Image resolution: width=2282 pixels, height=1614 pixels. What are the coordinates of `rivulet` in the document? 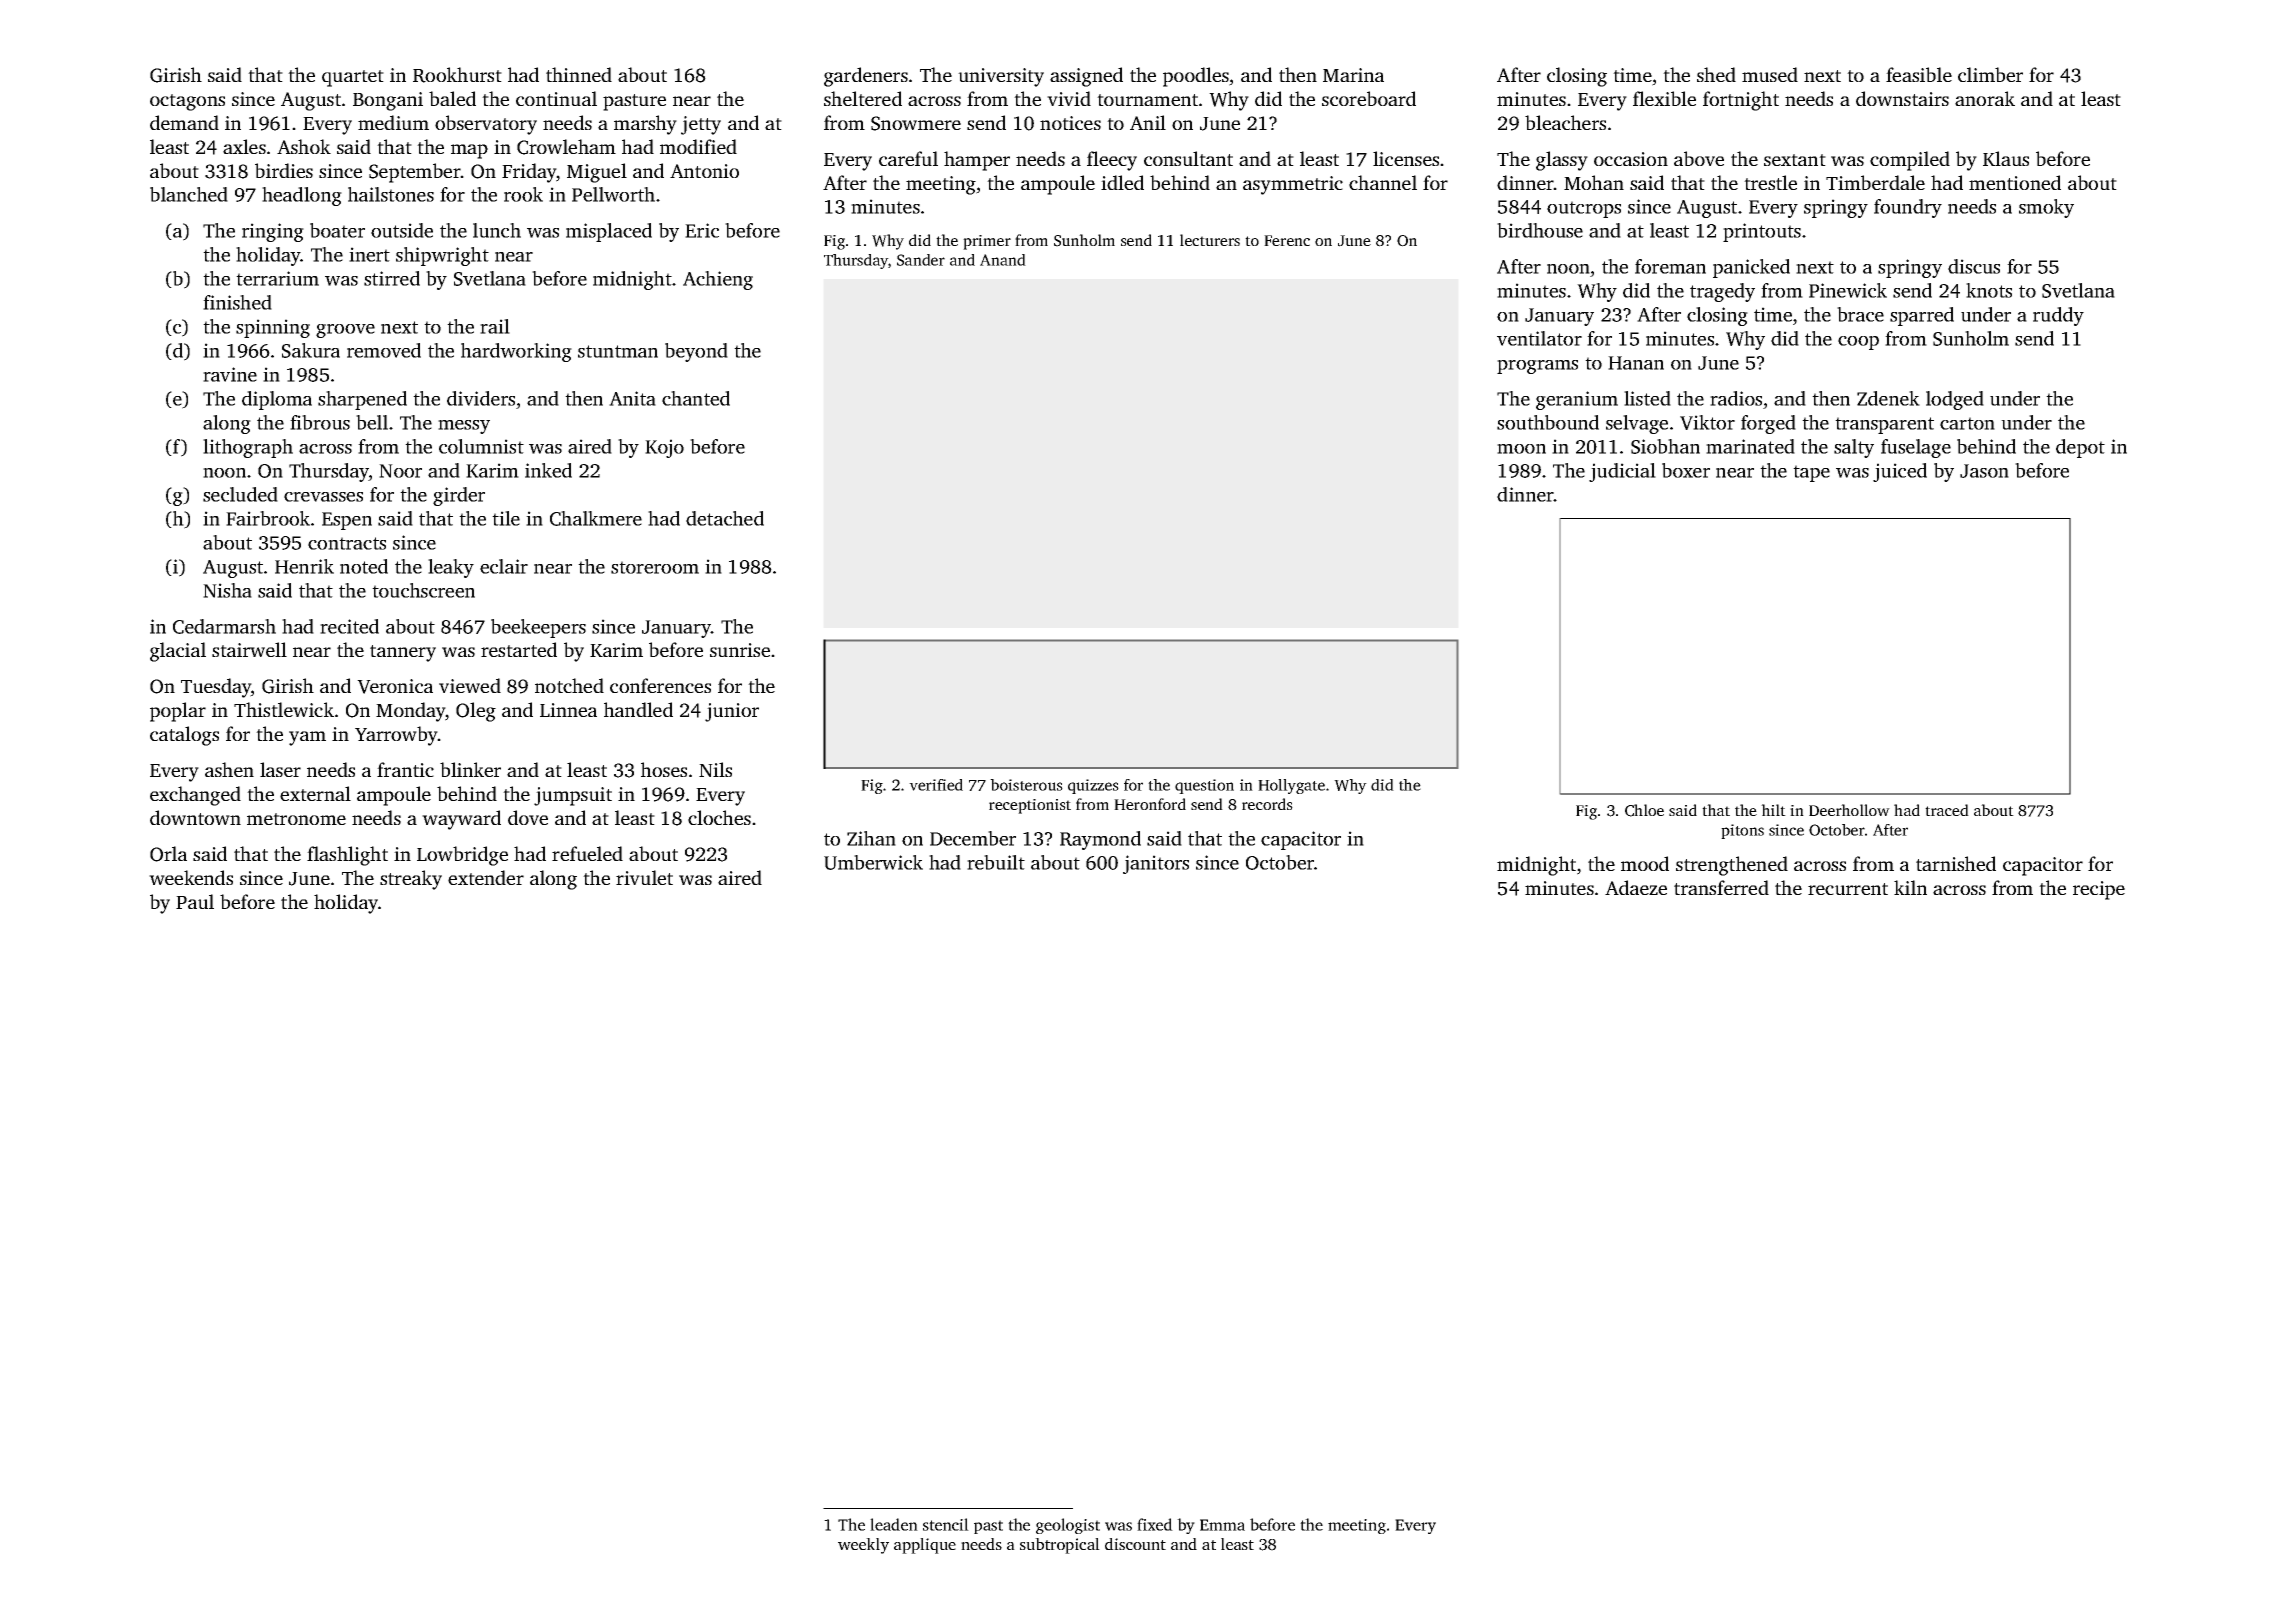 It's located at (644, 877).
